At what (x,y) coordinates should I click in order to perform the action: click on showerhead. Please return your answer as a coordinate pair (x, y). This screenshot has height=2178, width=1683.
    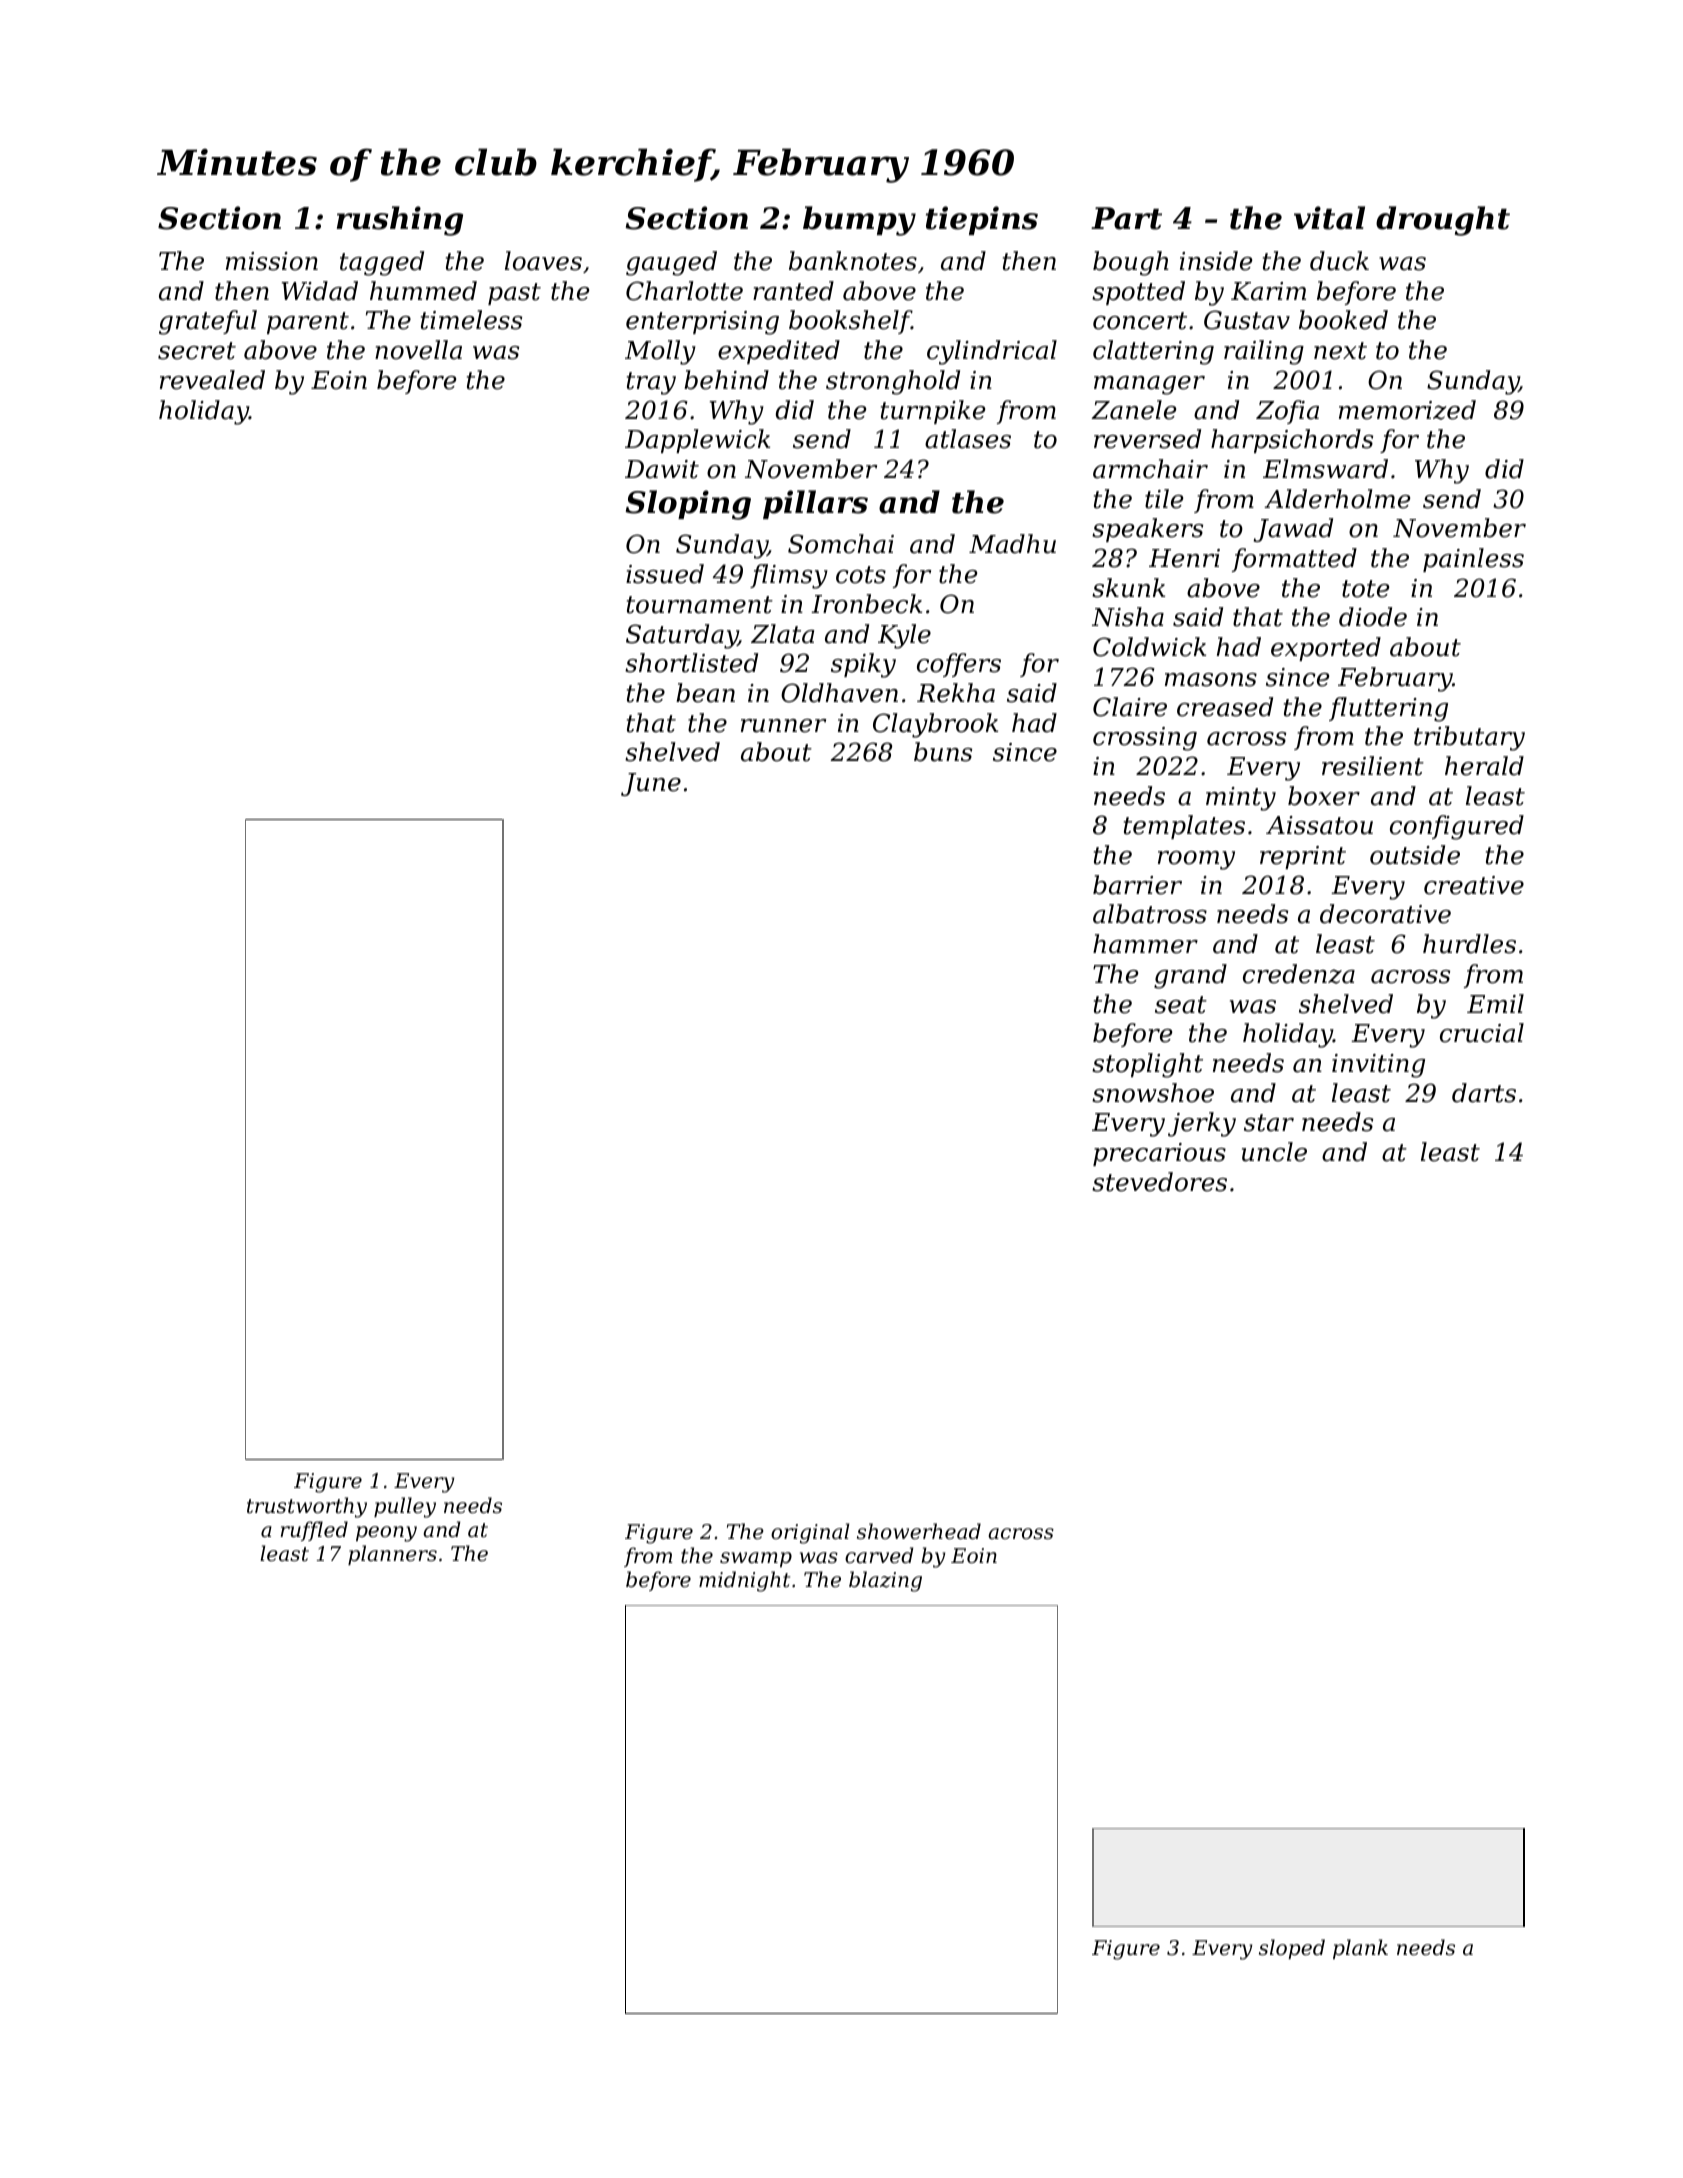
    Looking at the image, I should click on (919, 1531).
